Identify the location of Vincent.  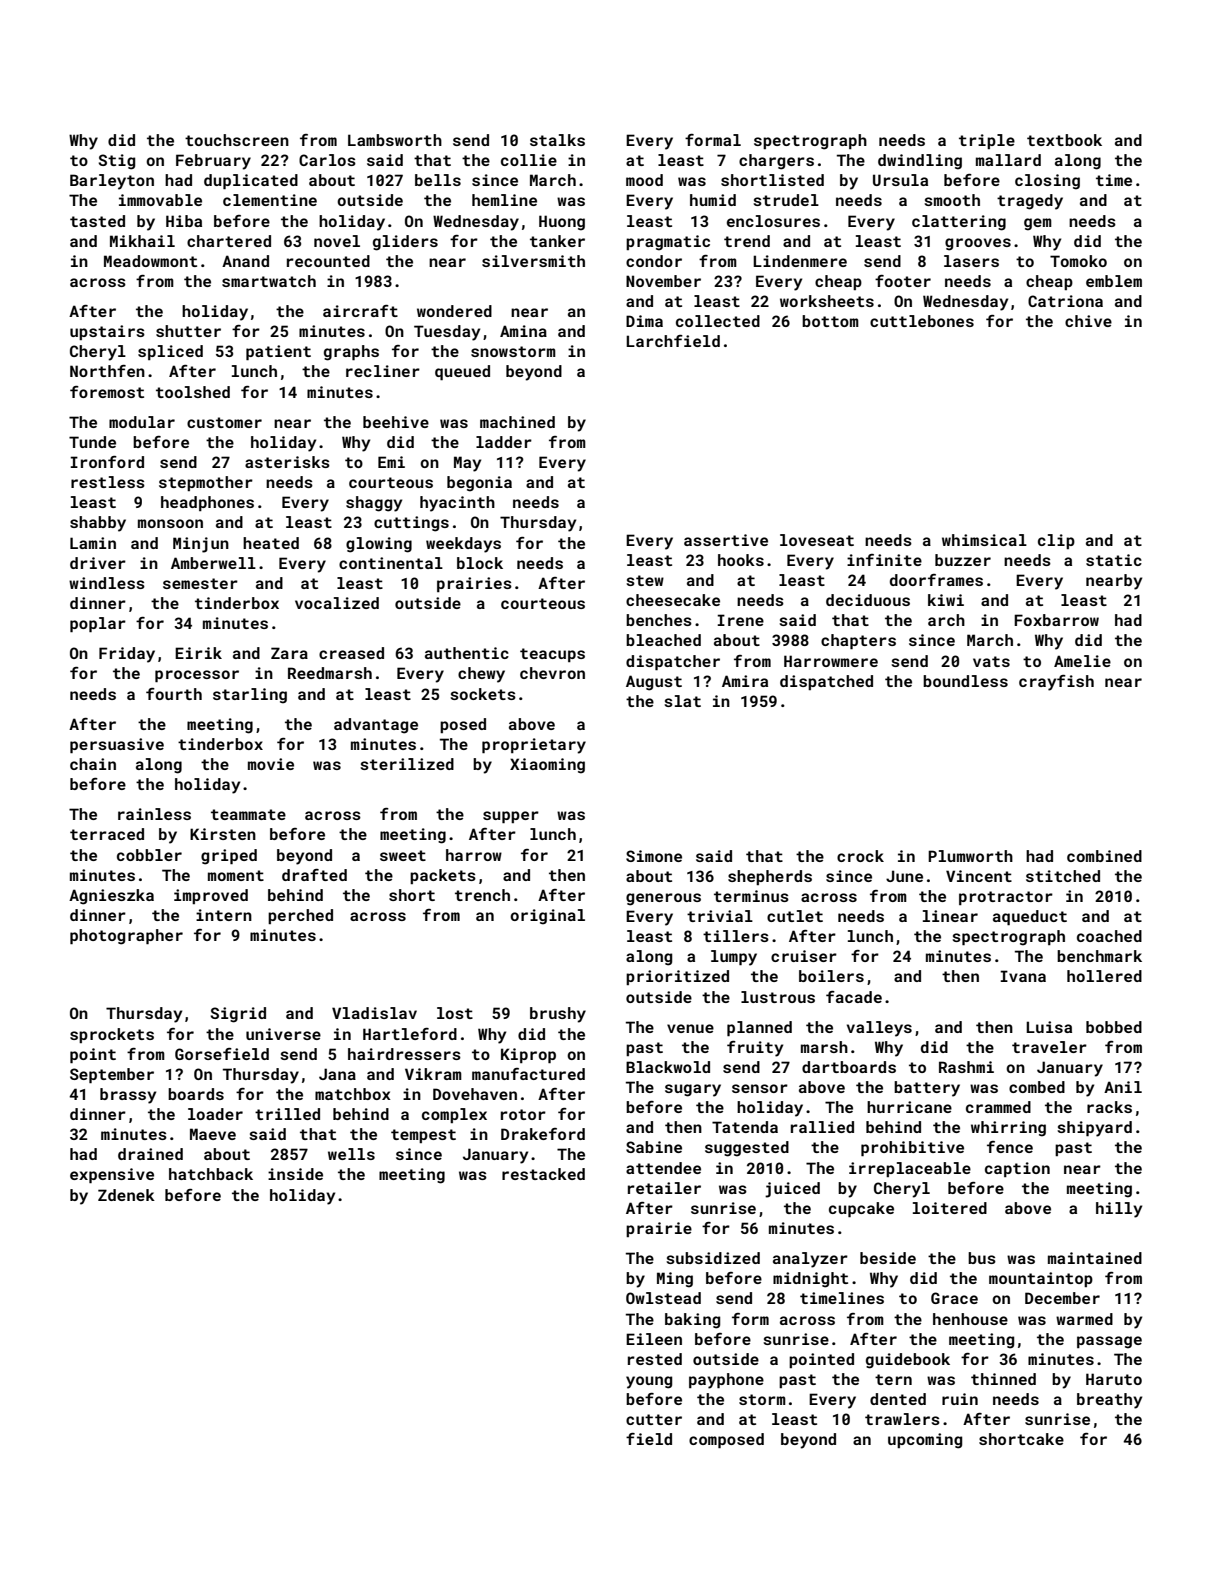
(979, 876).
